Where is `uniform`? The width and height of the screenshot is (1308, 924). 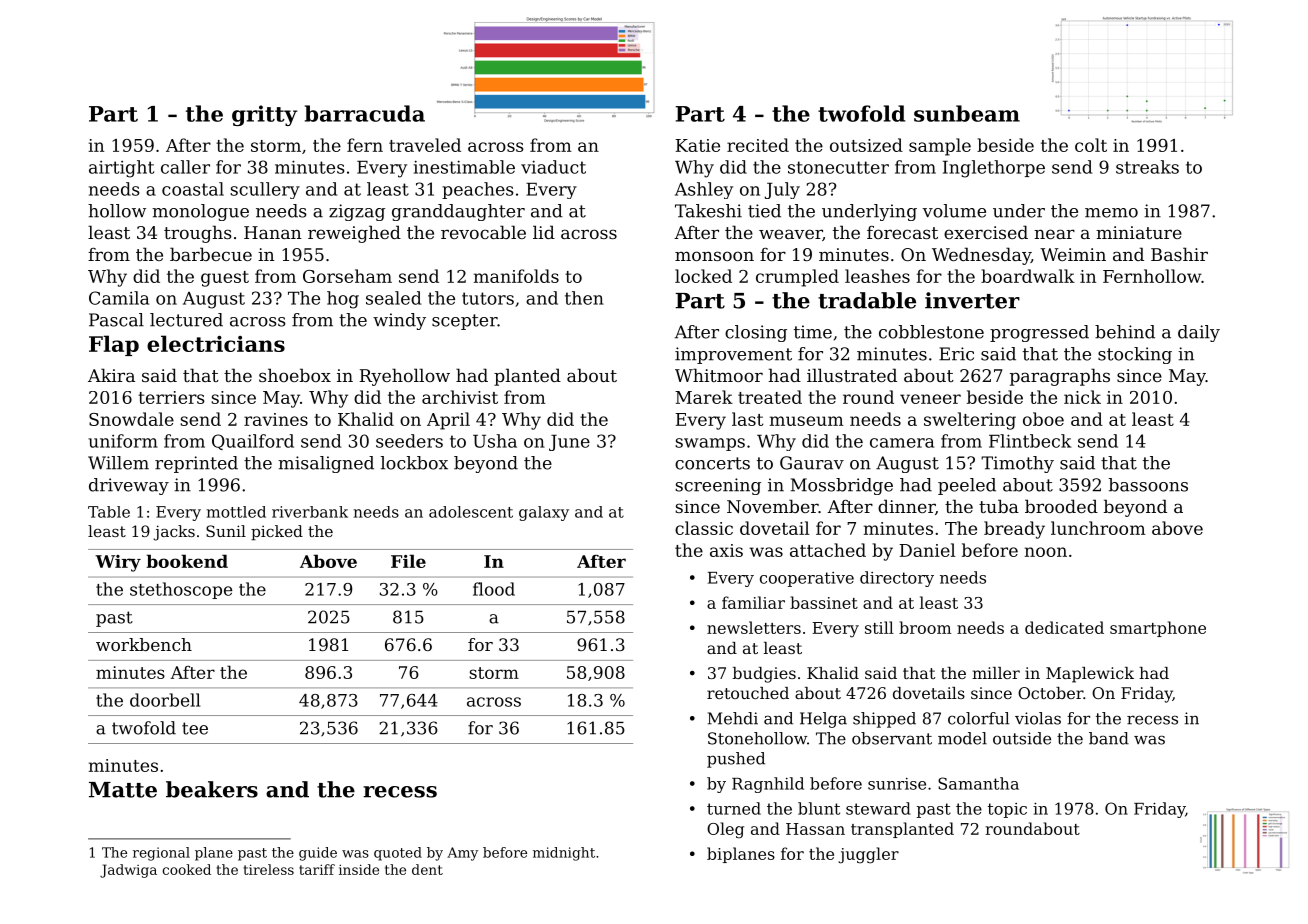
uniform is located at coordinates (123, 441).
